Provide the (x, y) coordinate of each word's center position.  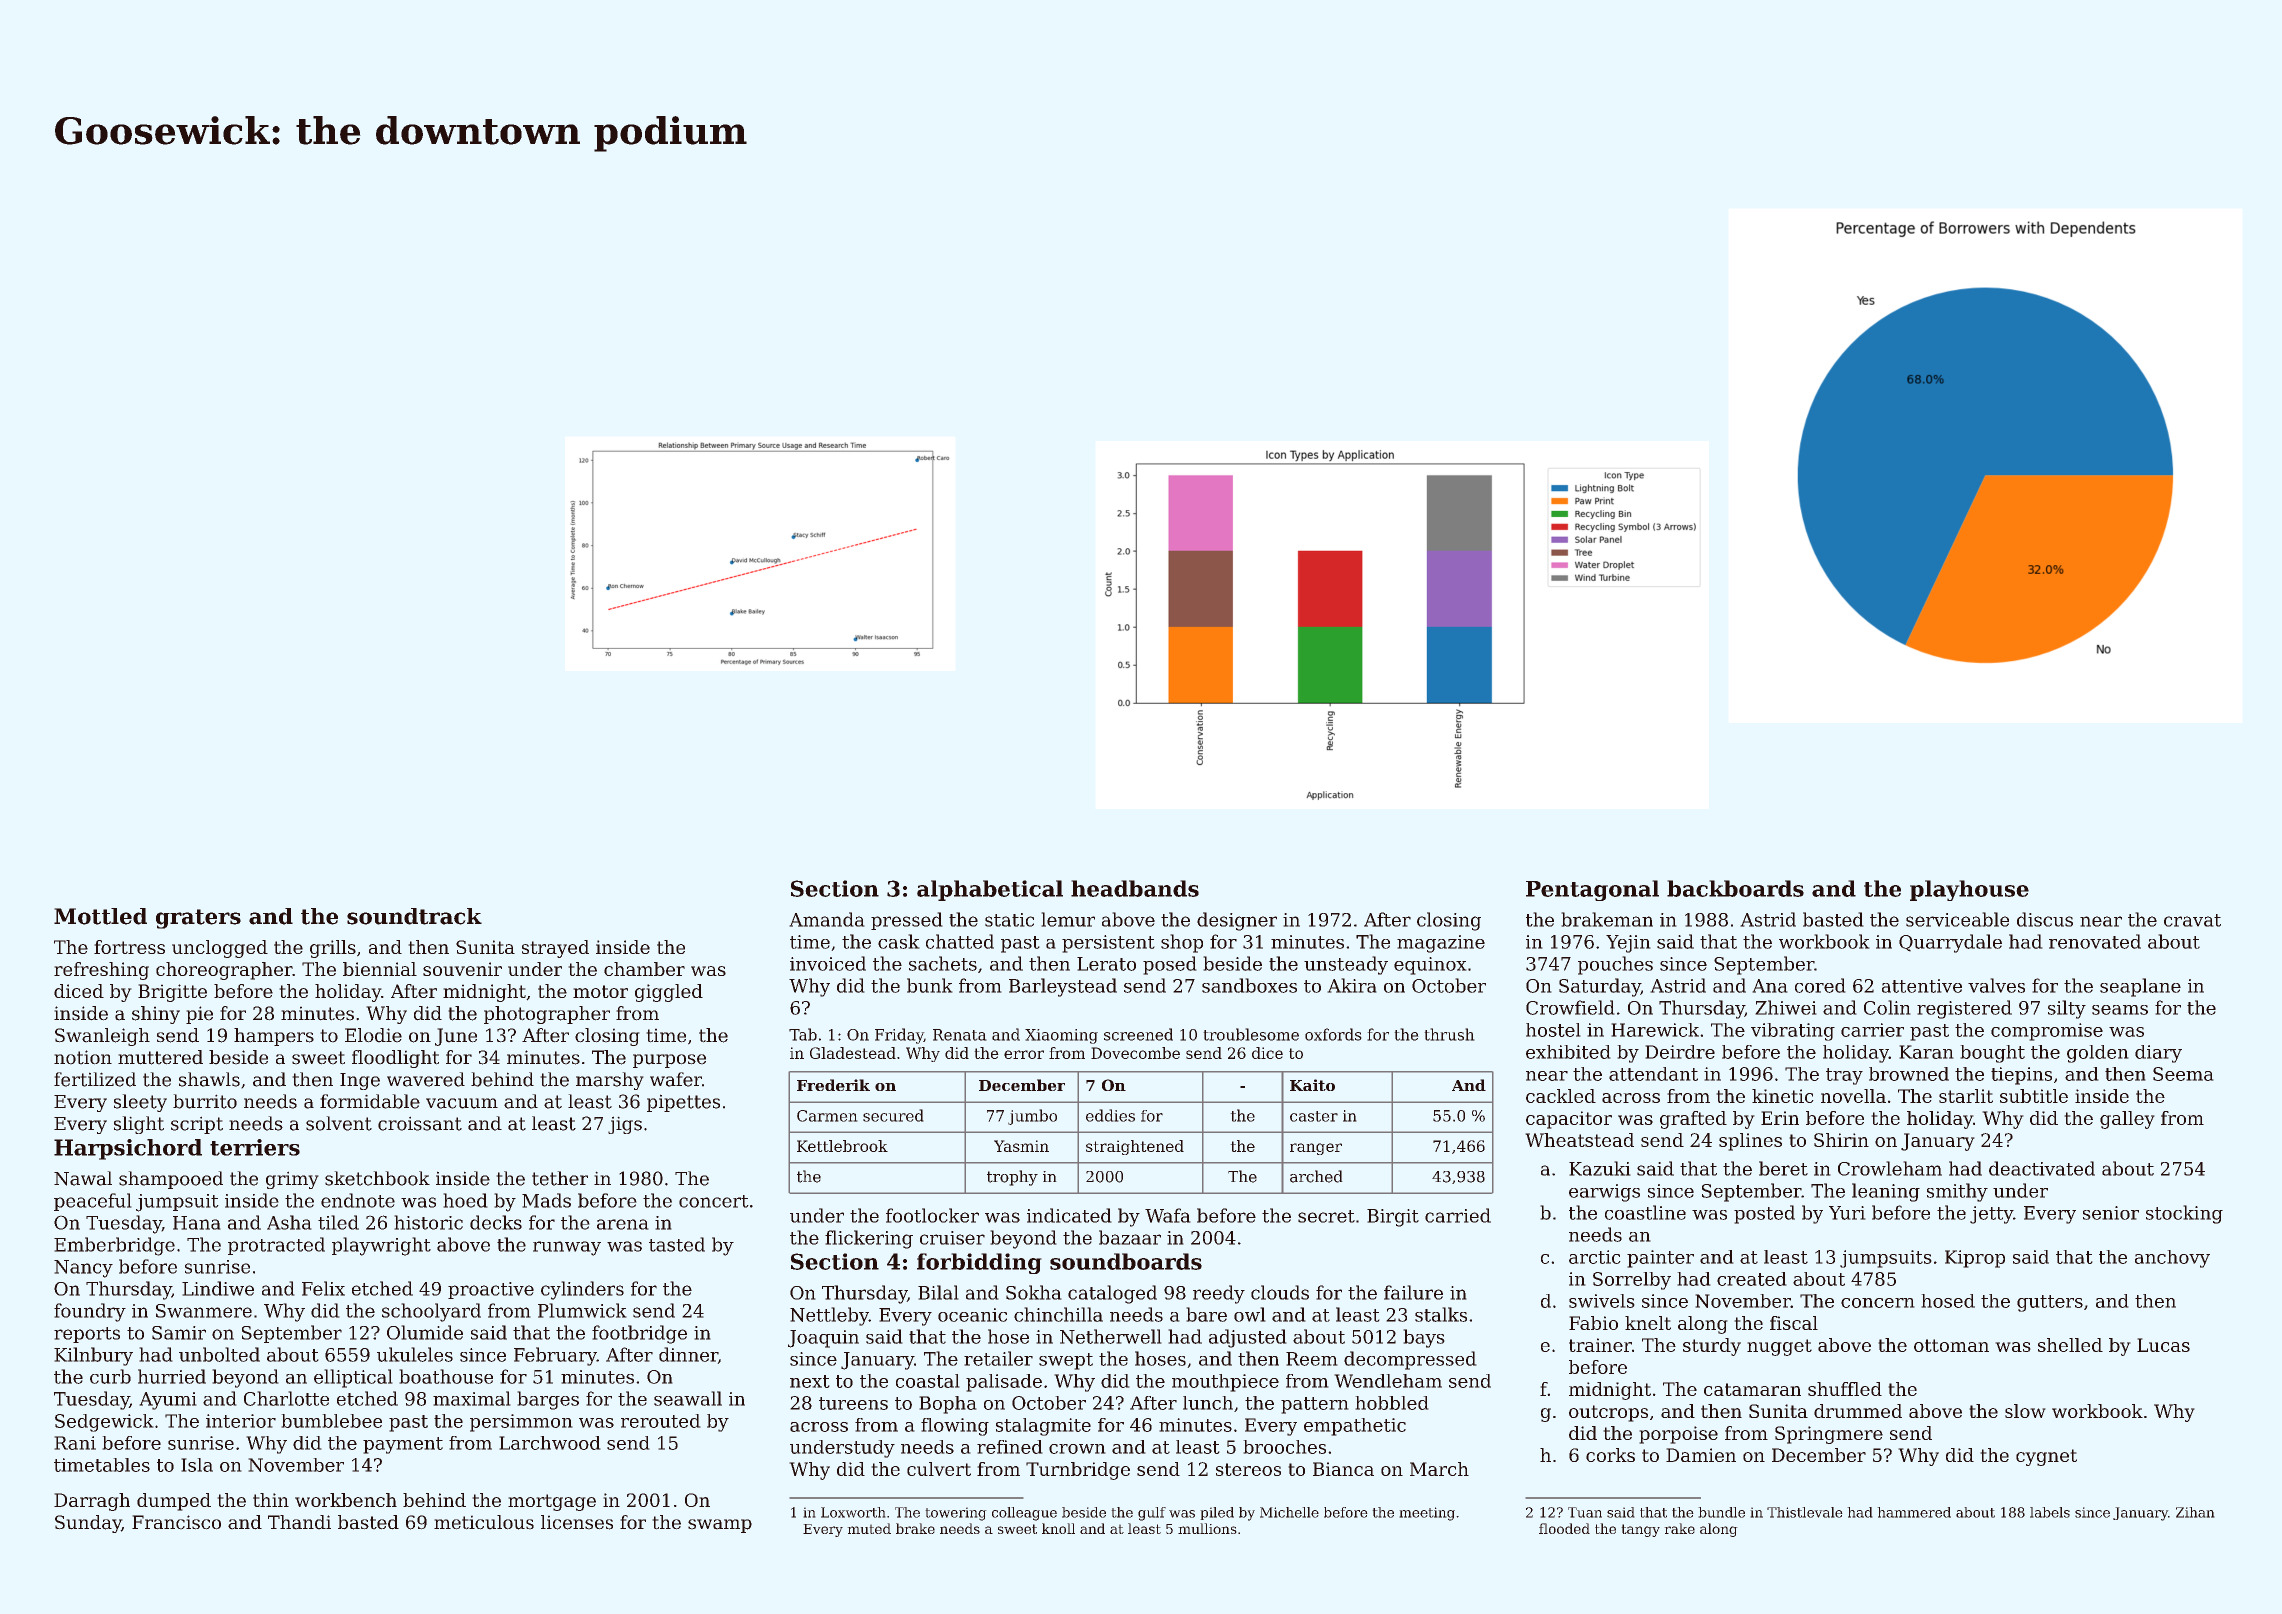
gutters (2050, 1303)
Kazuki (1600, 1168)
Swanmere (204, 1311)
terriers (255, 1147)
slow (2025, 1411)
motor (600, 991)
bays (1424, 1338)
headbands (1135, 888)
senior (2111, 1213)
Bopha (948, 1405)
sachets (943, 963)
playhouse (1969, 890)
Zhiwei (1786, 1007)
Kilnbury (93, 1356)
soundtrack (414, 916)
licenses (577, 1522)
